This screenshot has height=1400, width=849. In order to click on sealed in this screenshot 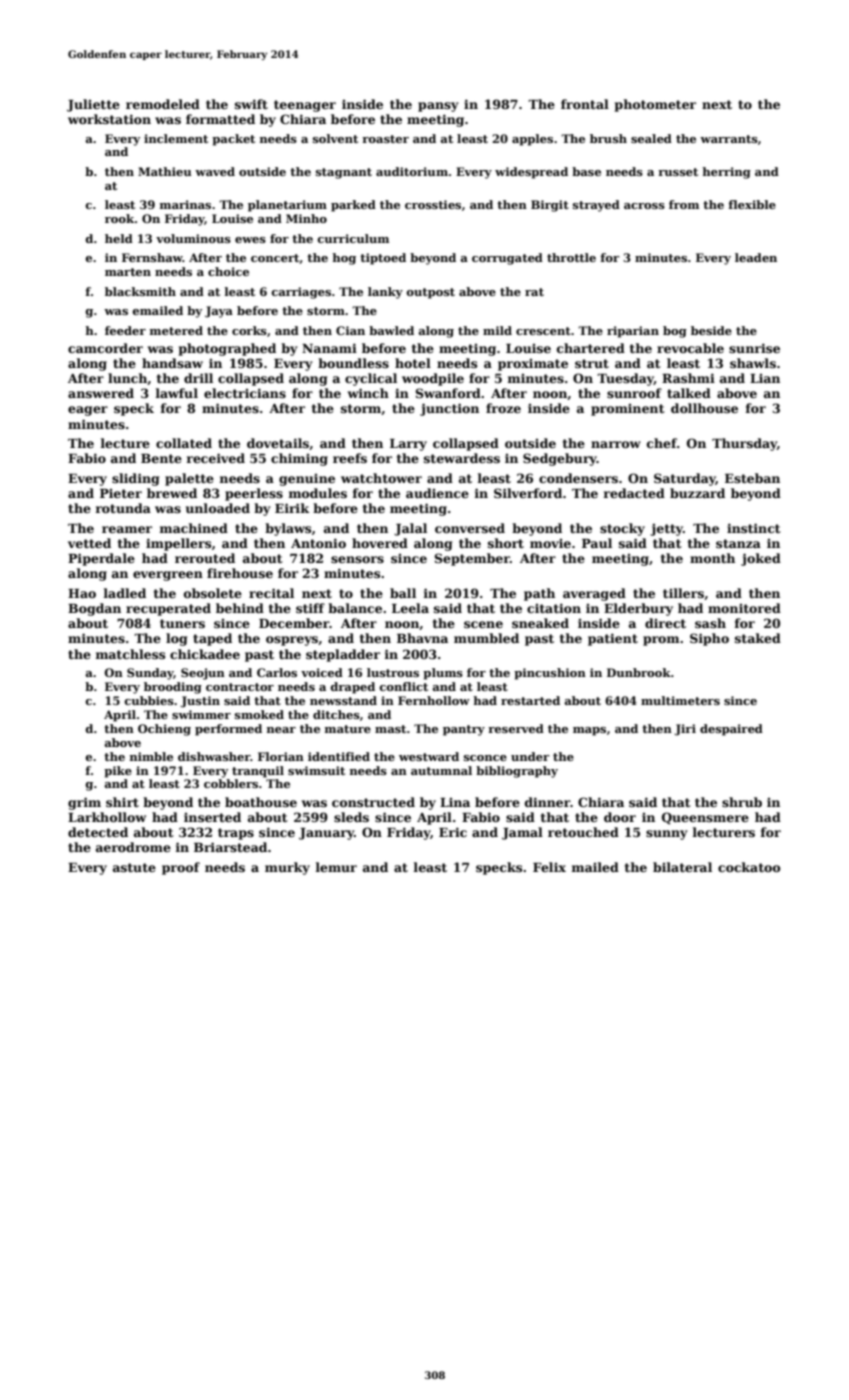, I will do `click(651, 138)`.
